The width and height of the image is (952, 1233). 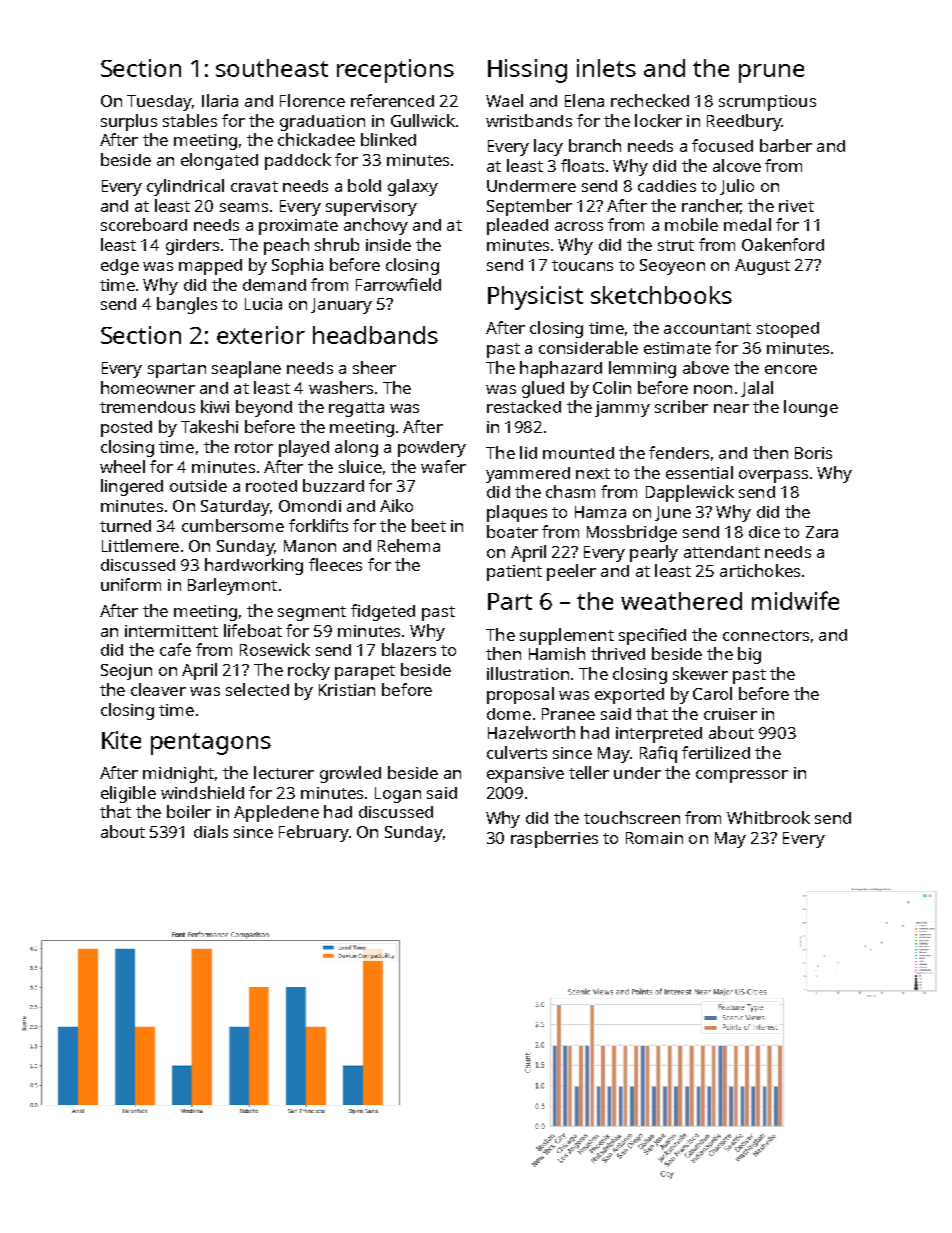 What do you see at coordinates (771, 73) in the image?
I see `prune` at bounding box center [771, 73].
